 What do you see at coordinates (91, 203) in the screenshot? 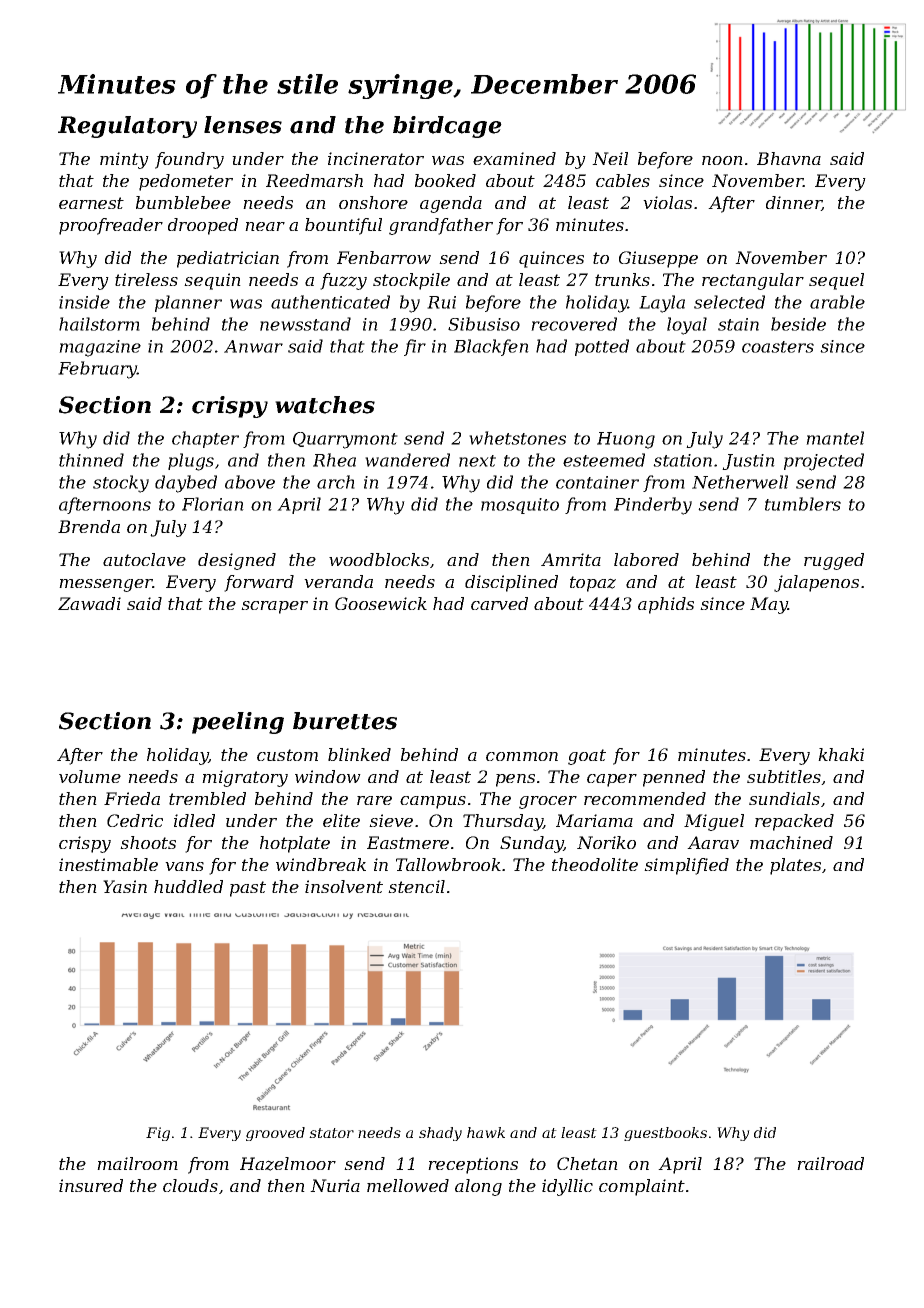
I see `earnest` at bounding box center [91, 203].
